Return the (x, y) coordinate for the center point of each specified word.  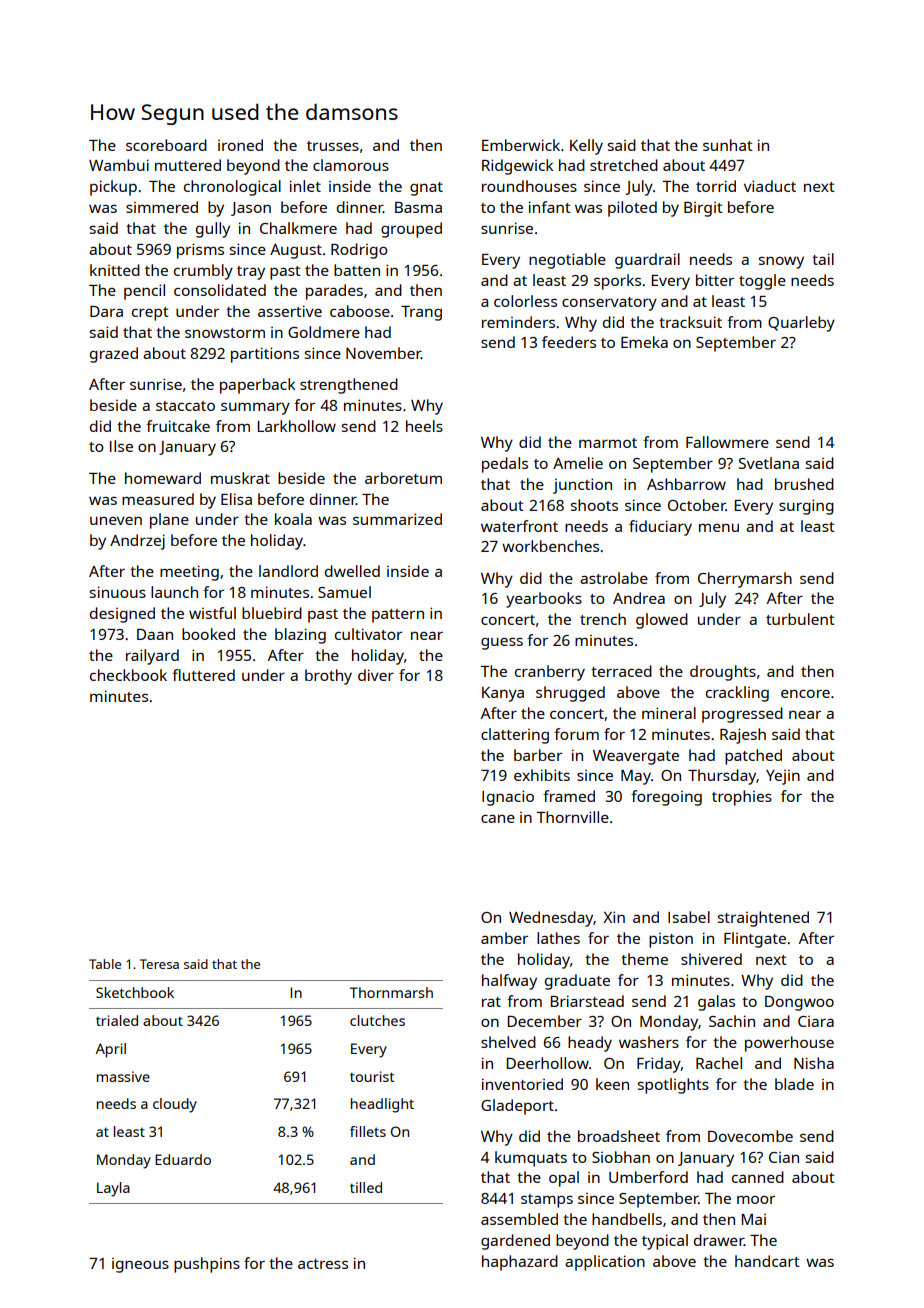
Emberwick (521, 145)
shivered (711, 959)
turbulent (800, 619)
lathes (558, 938)
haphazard (520, 1263)
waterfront (519, 526)
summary (255, 408)
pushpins (207, 1265)
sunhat (728, 145)
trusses (333, 146)
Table (105, 964)
